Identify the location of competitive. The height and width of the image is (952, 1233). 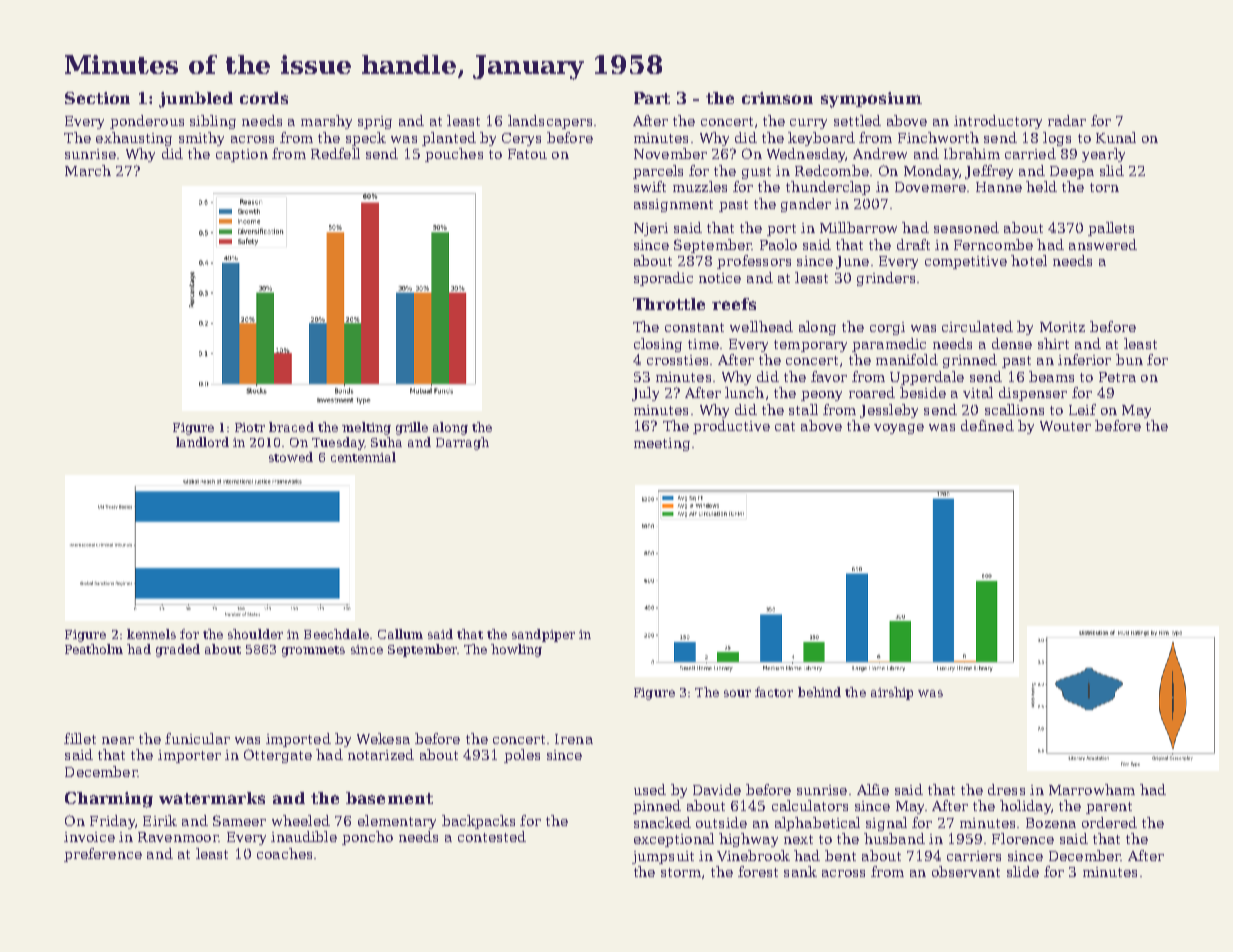
(966, 262).
